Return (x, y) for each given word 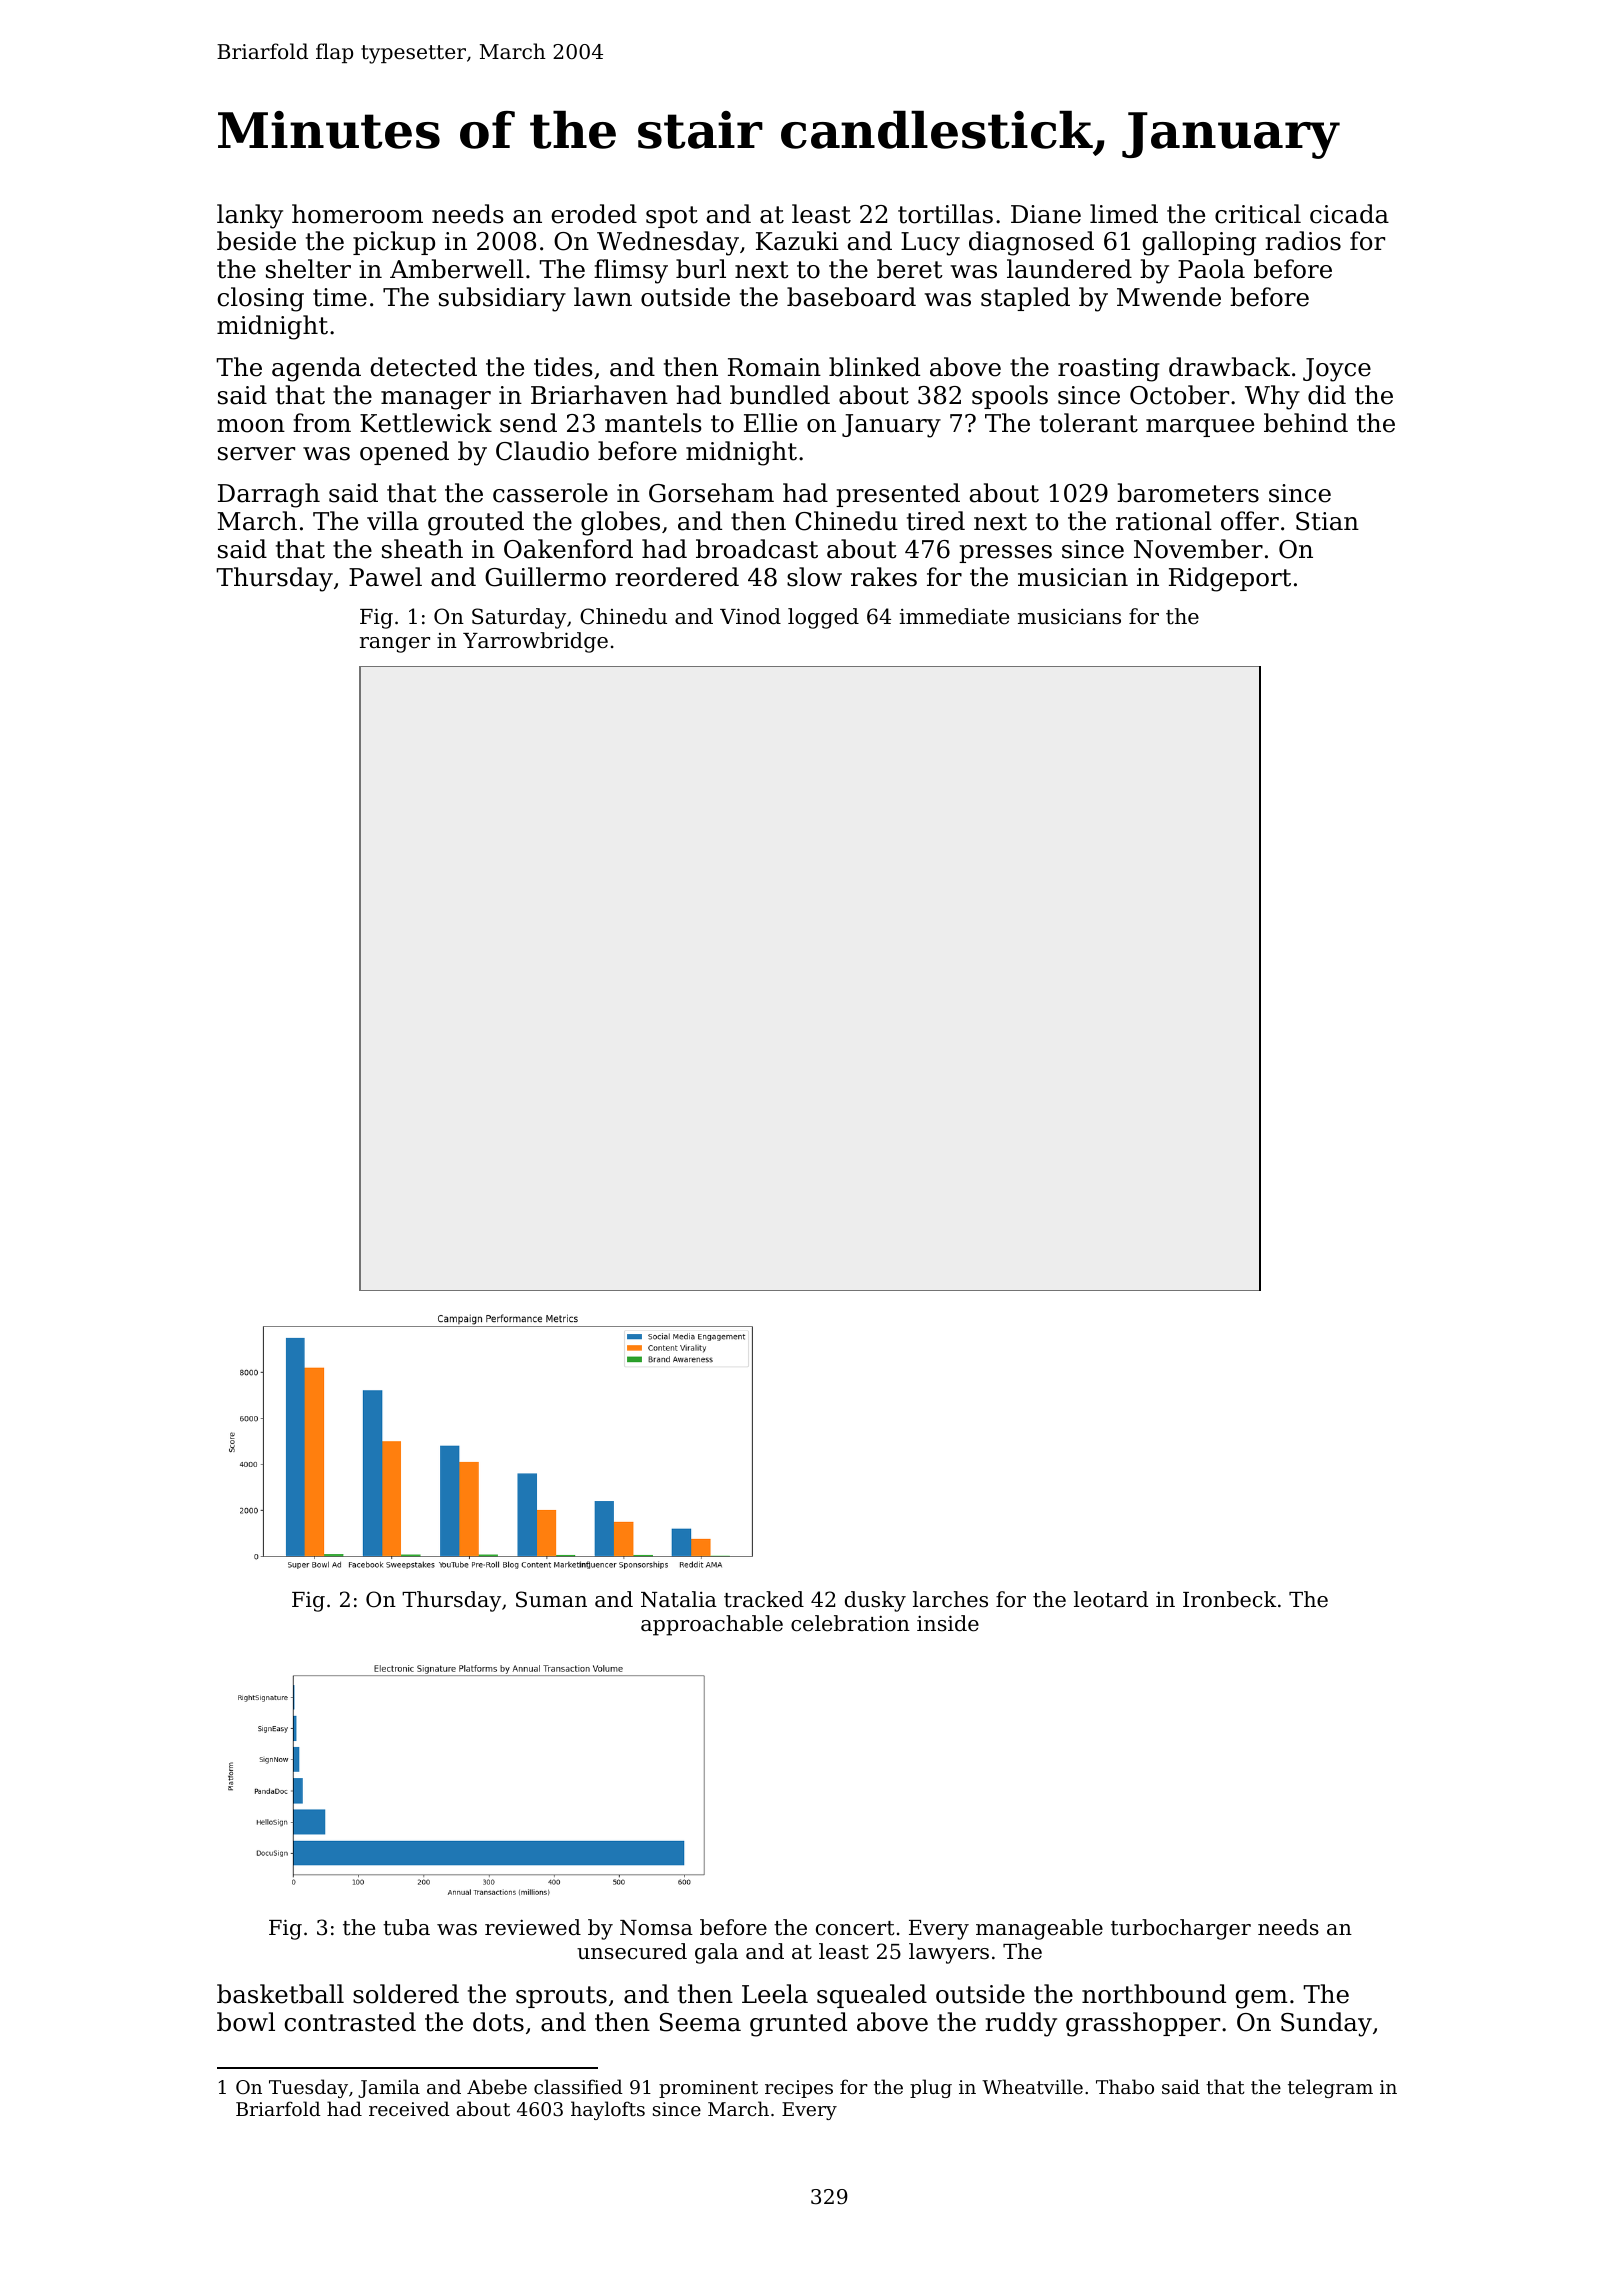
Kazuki (797, 241)
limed (1124, 214)
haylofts (608, 2110)
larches (950, 1599)
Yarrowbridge (535, 642)
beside (256, 241)
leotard (1111, 1599)
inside (948, 1623)
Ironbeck (1230, 1599)
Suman (551, 1599)
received (409, 2108)
